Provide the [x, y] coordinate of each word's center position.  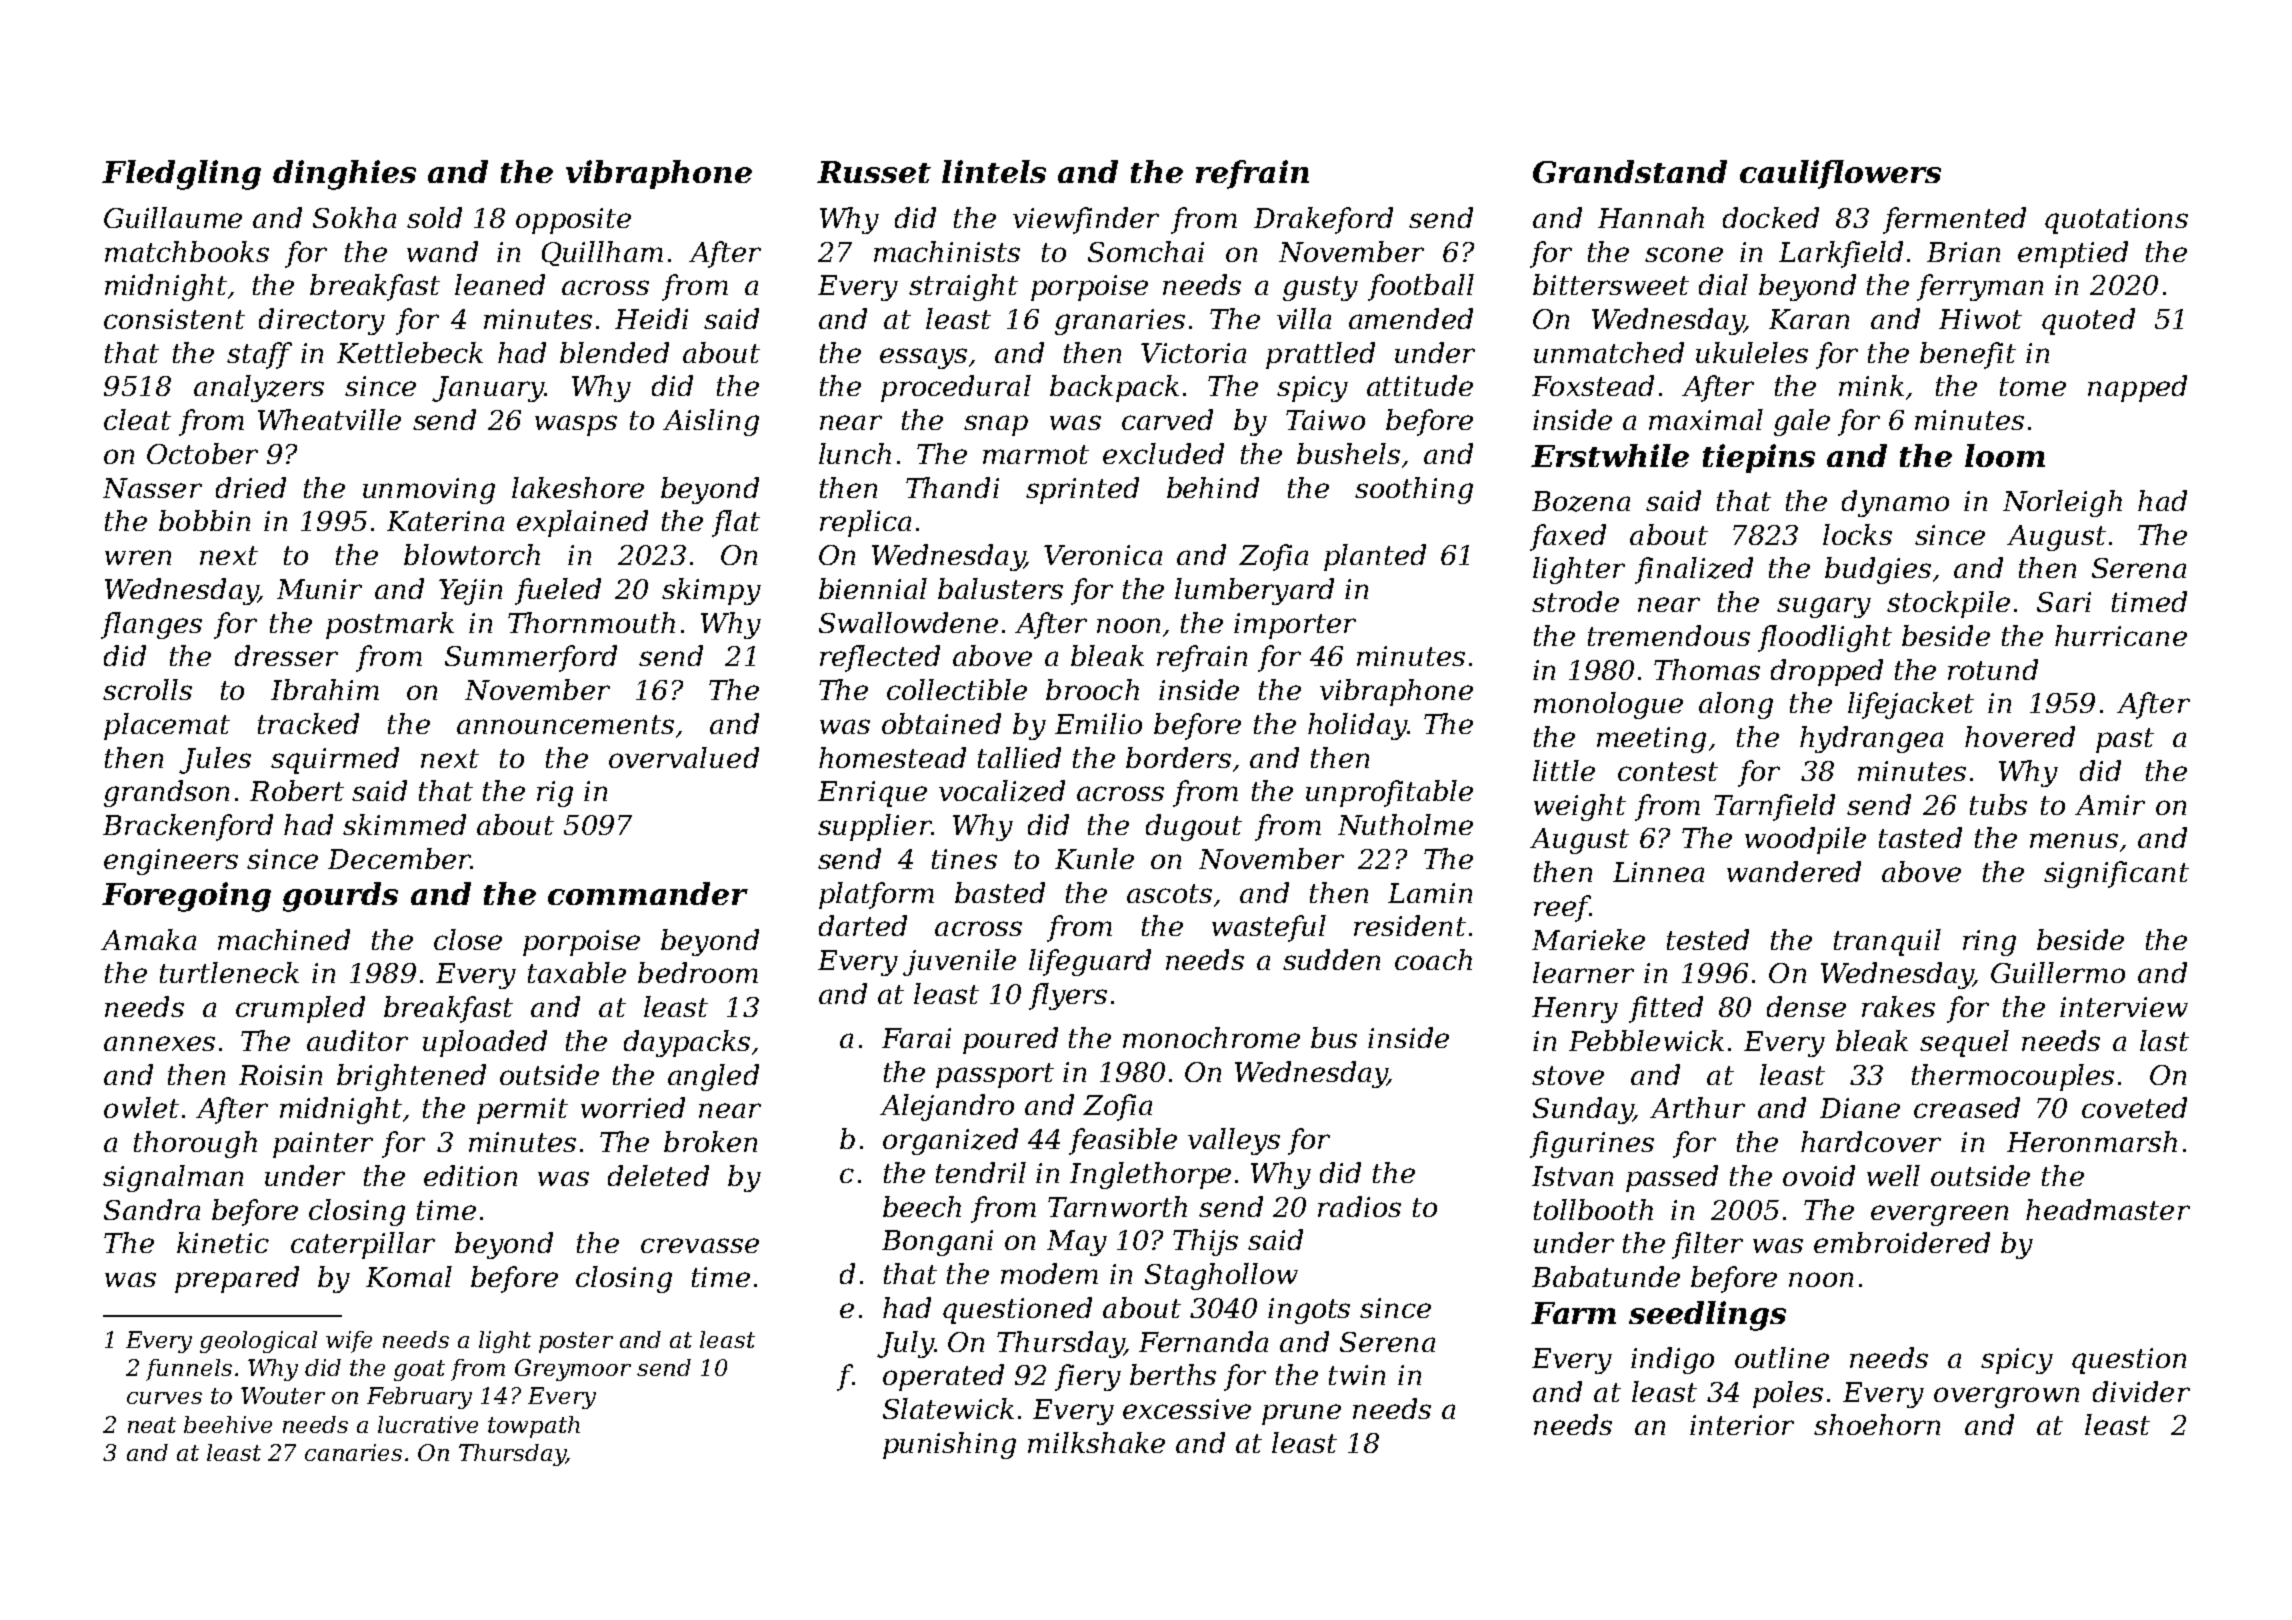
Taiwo [1325, 420]
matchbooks [187, 251]
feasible [1123, 1141]
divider [2141, 1391]
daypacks [687, 1043]
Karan [1809, 319]
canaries [353, 1452]
